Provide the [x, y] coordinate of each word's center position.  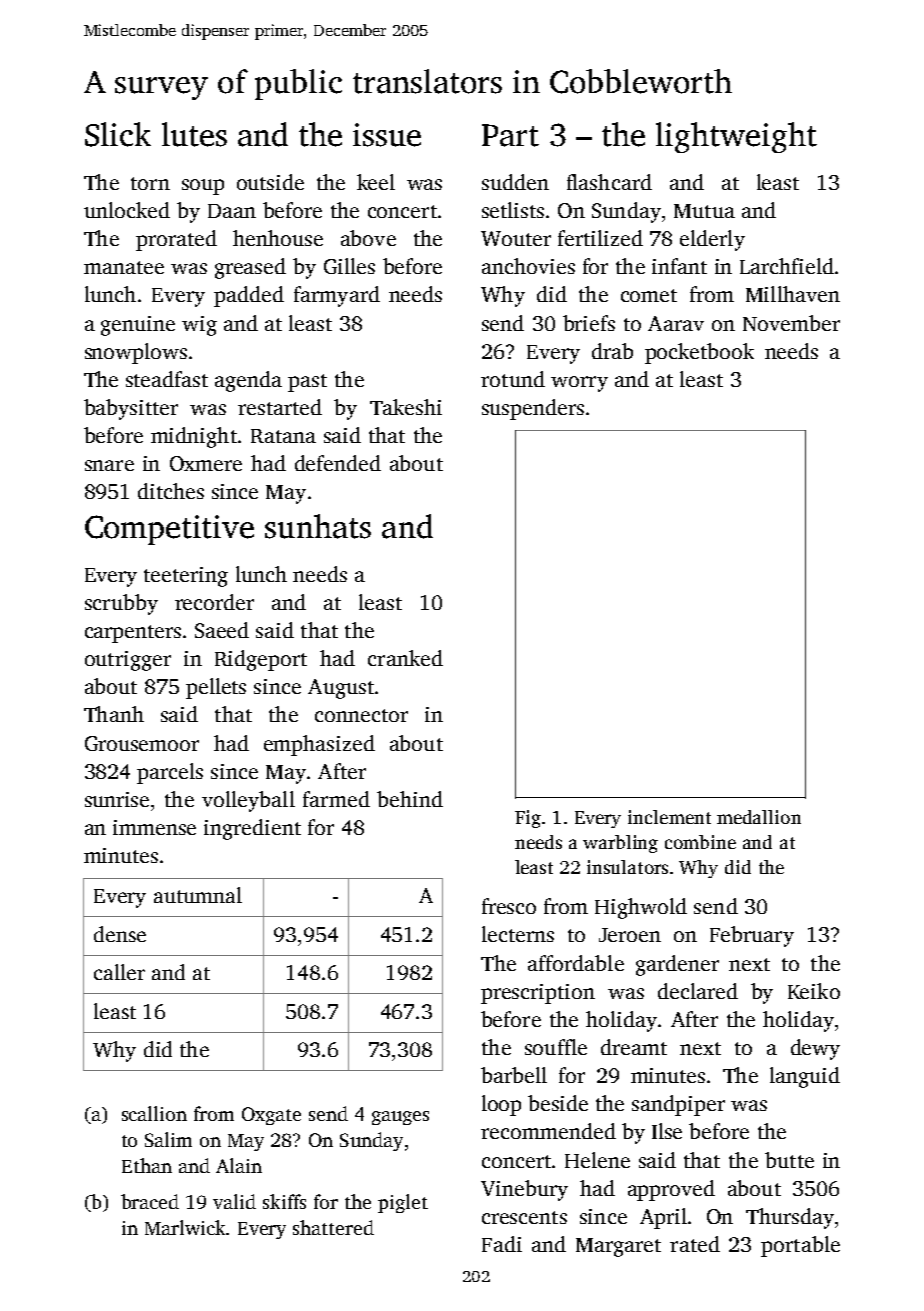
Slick [118, 134]
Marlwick [186, 1227]
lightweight [736, 137]
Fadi [502, 1244]
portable [800, 1246]
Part [510, 135]
